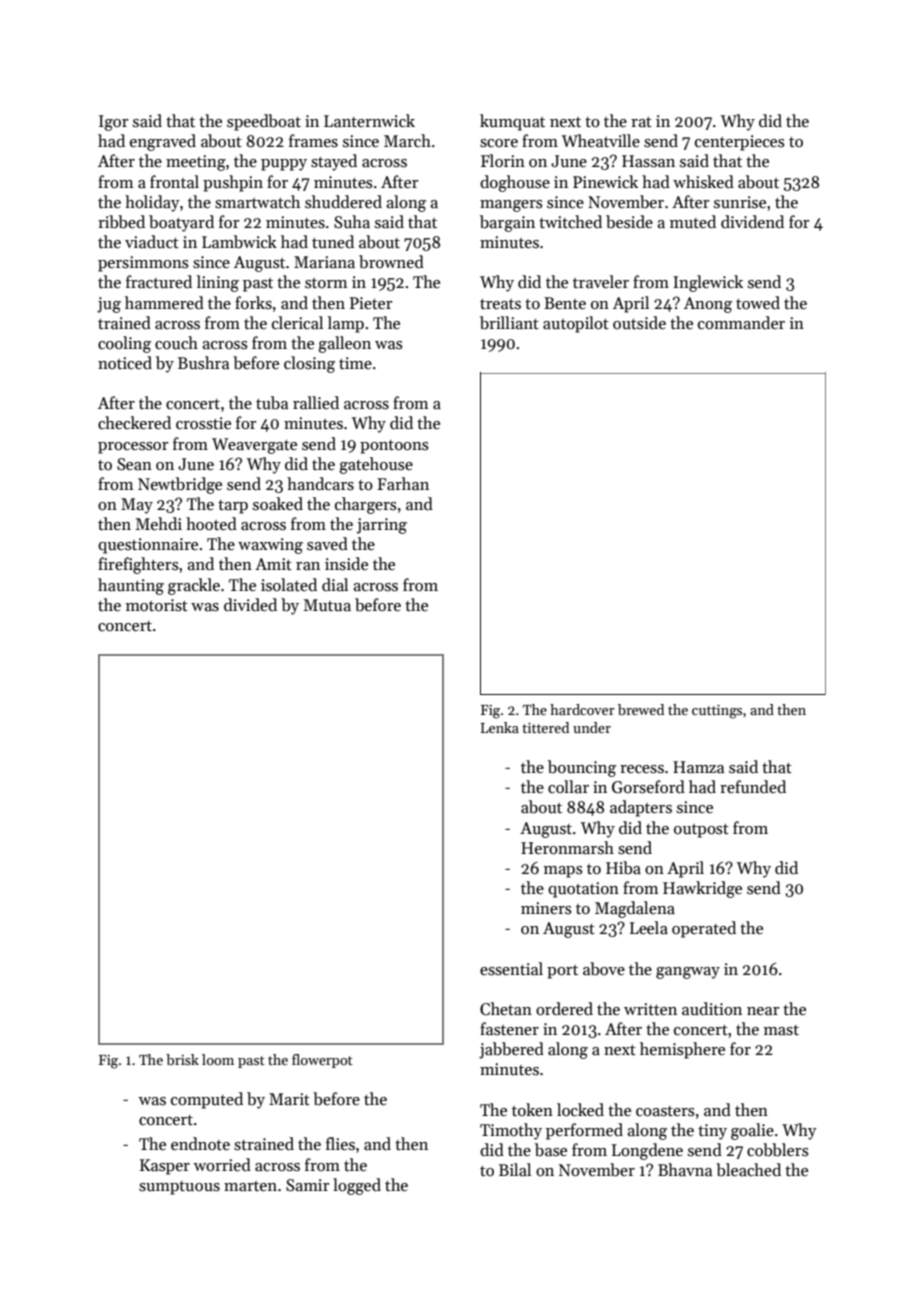 The width and height of the screenshot is (924, 1311). I want to click on towed, so click(758, 302).
